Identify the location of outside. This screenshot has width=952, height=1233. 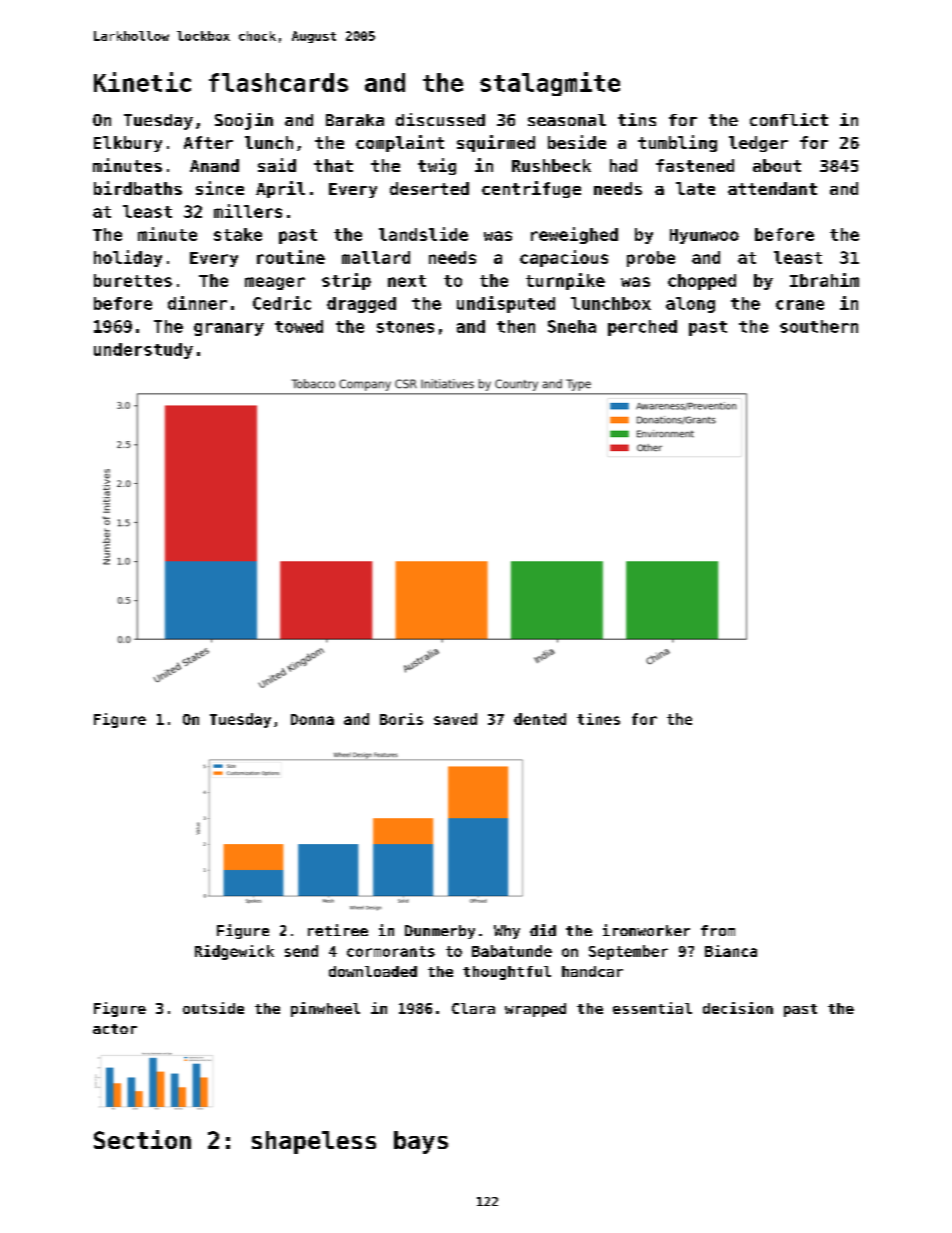
(213, 1008).
